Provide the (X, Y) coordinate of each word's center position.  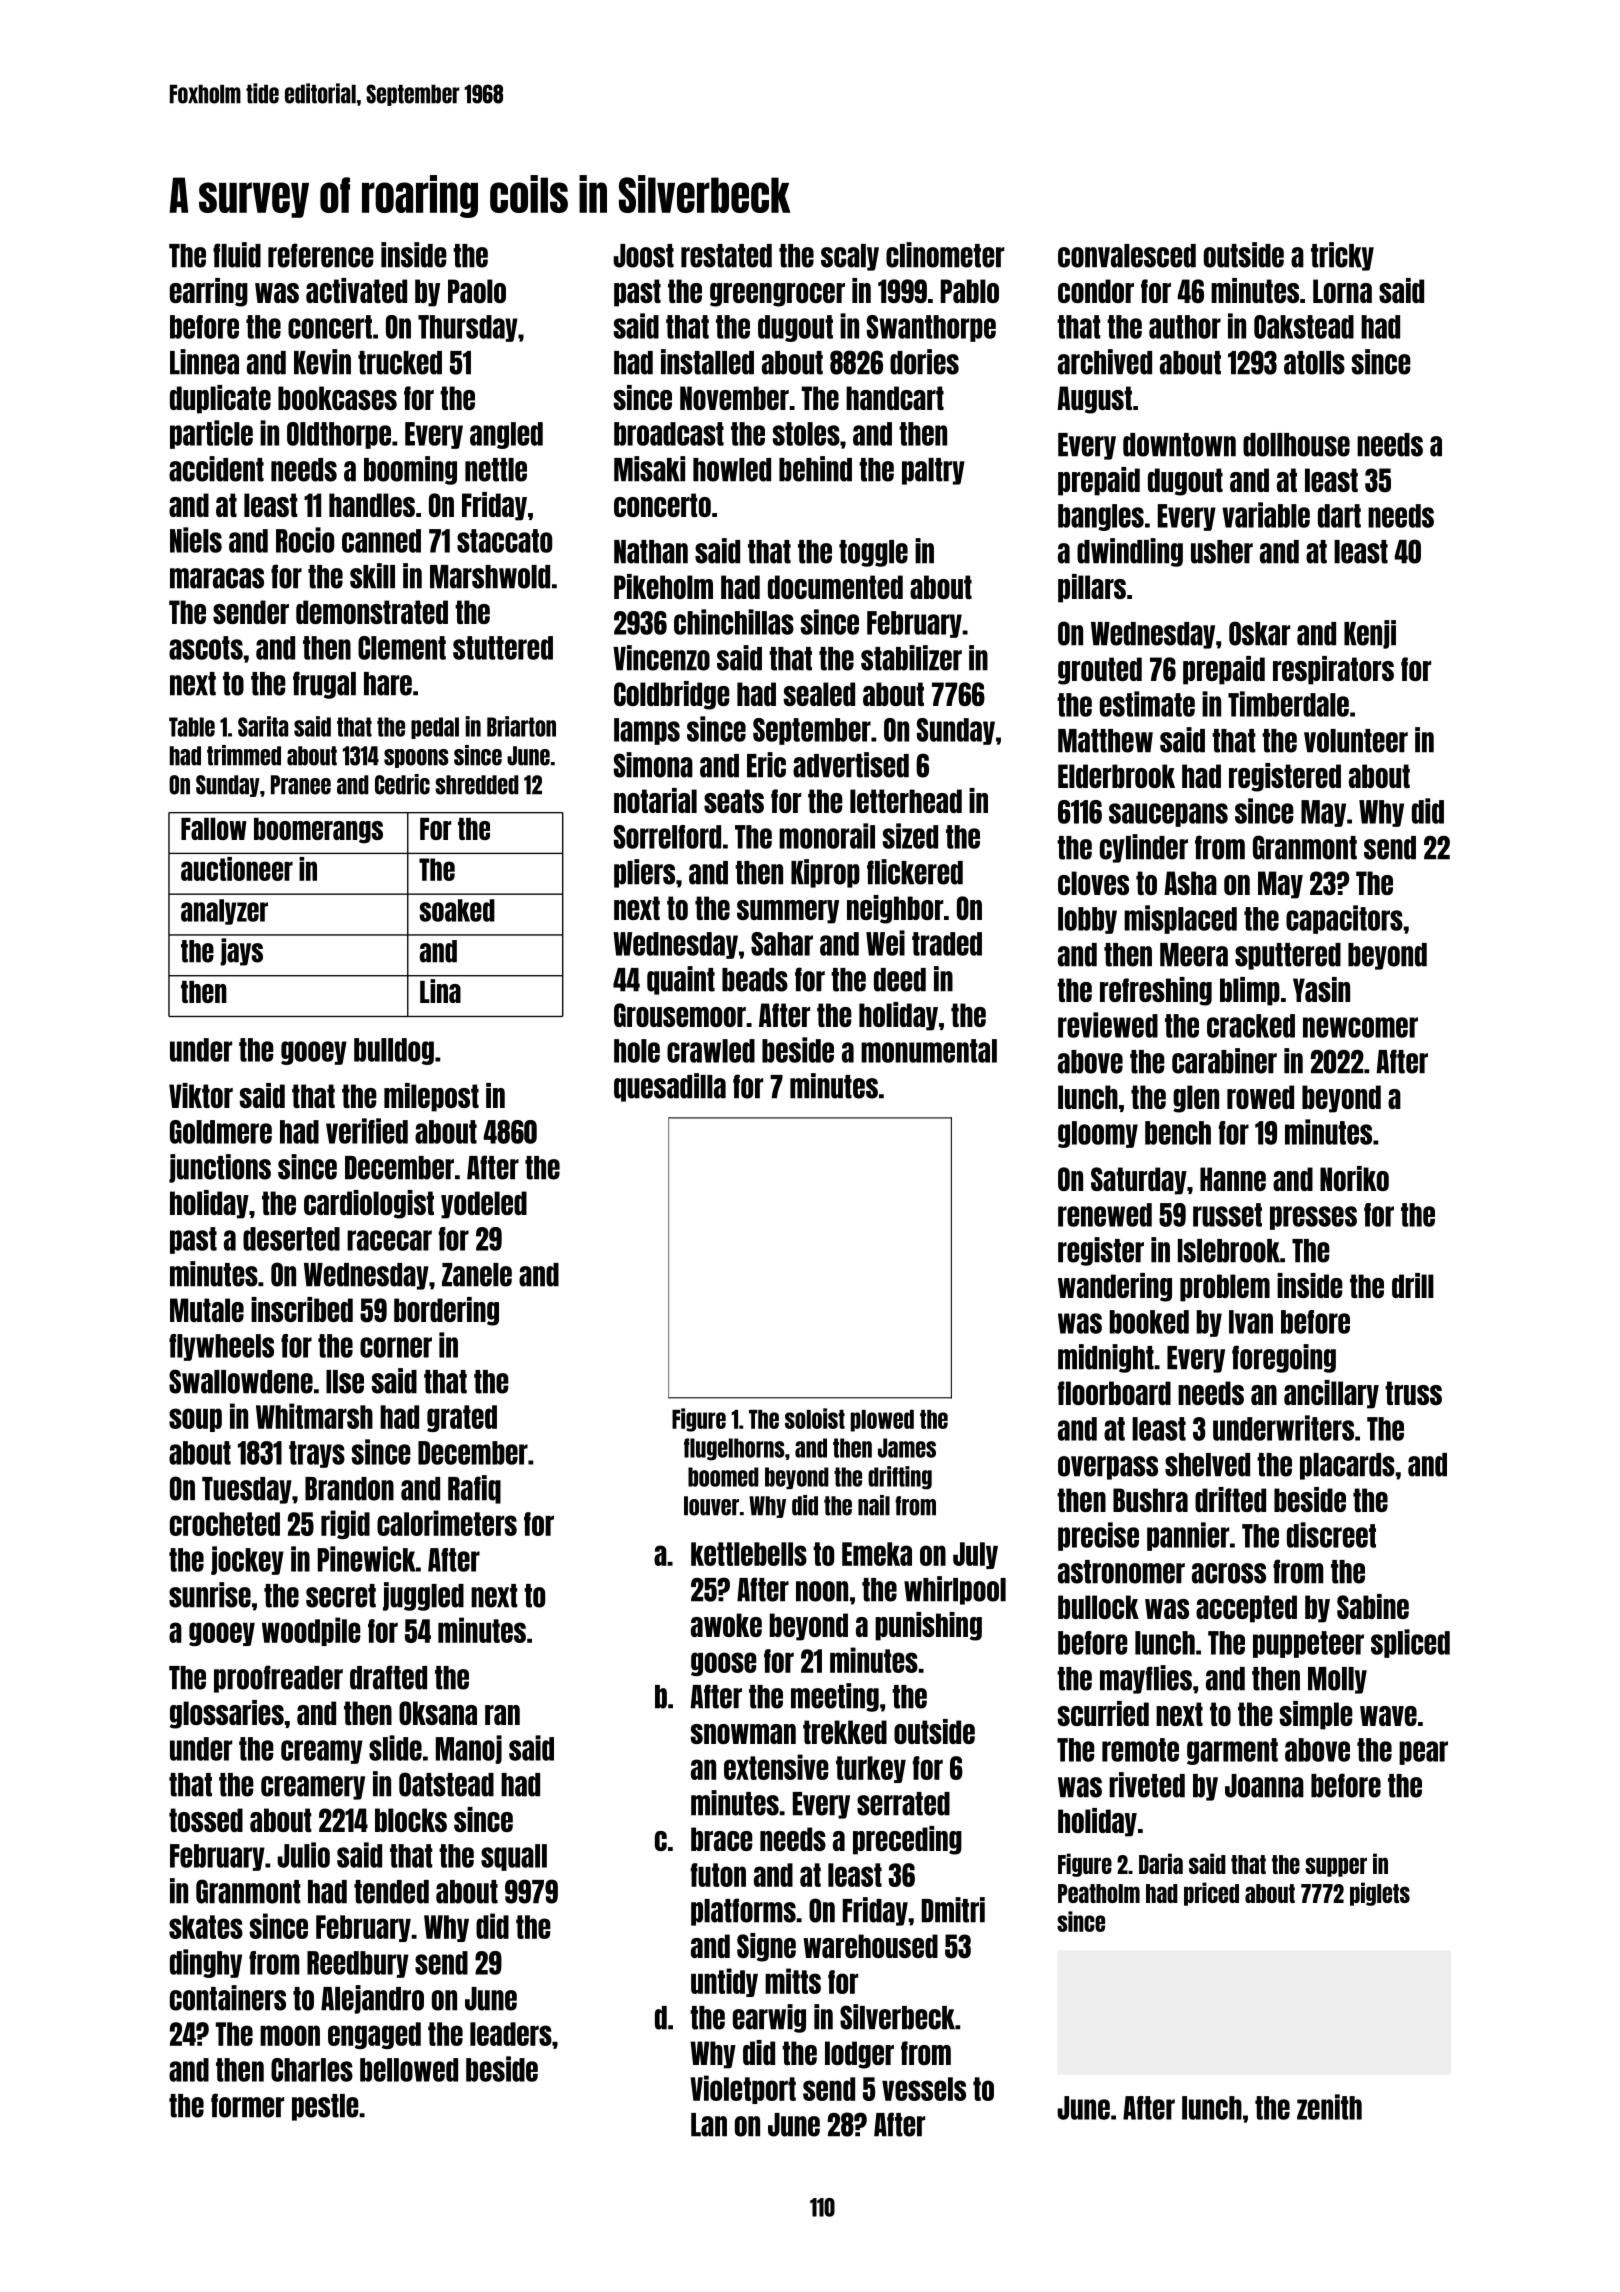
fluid (237, 255)
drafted (388, 1677)
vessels (924, 2089)
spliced (1410, 1643)
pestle (325, 2107)
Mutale (207, 1310)
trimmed (244, 755)
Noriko (1354, 1178)
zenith (1329, 2107)
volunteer (1356, 741)
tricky (1342, 256)
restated (726, 256)
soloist (815, 1418)
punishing (928, 1626)
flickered (915, 872)
